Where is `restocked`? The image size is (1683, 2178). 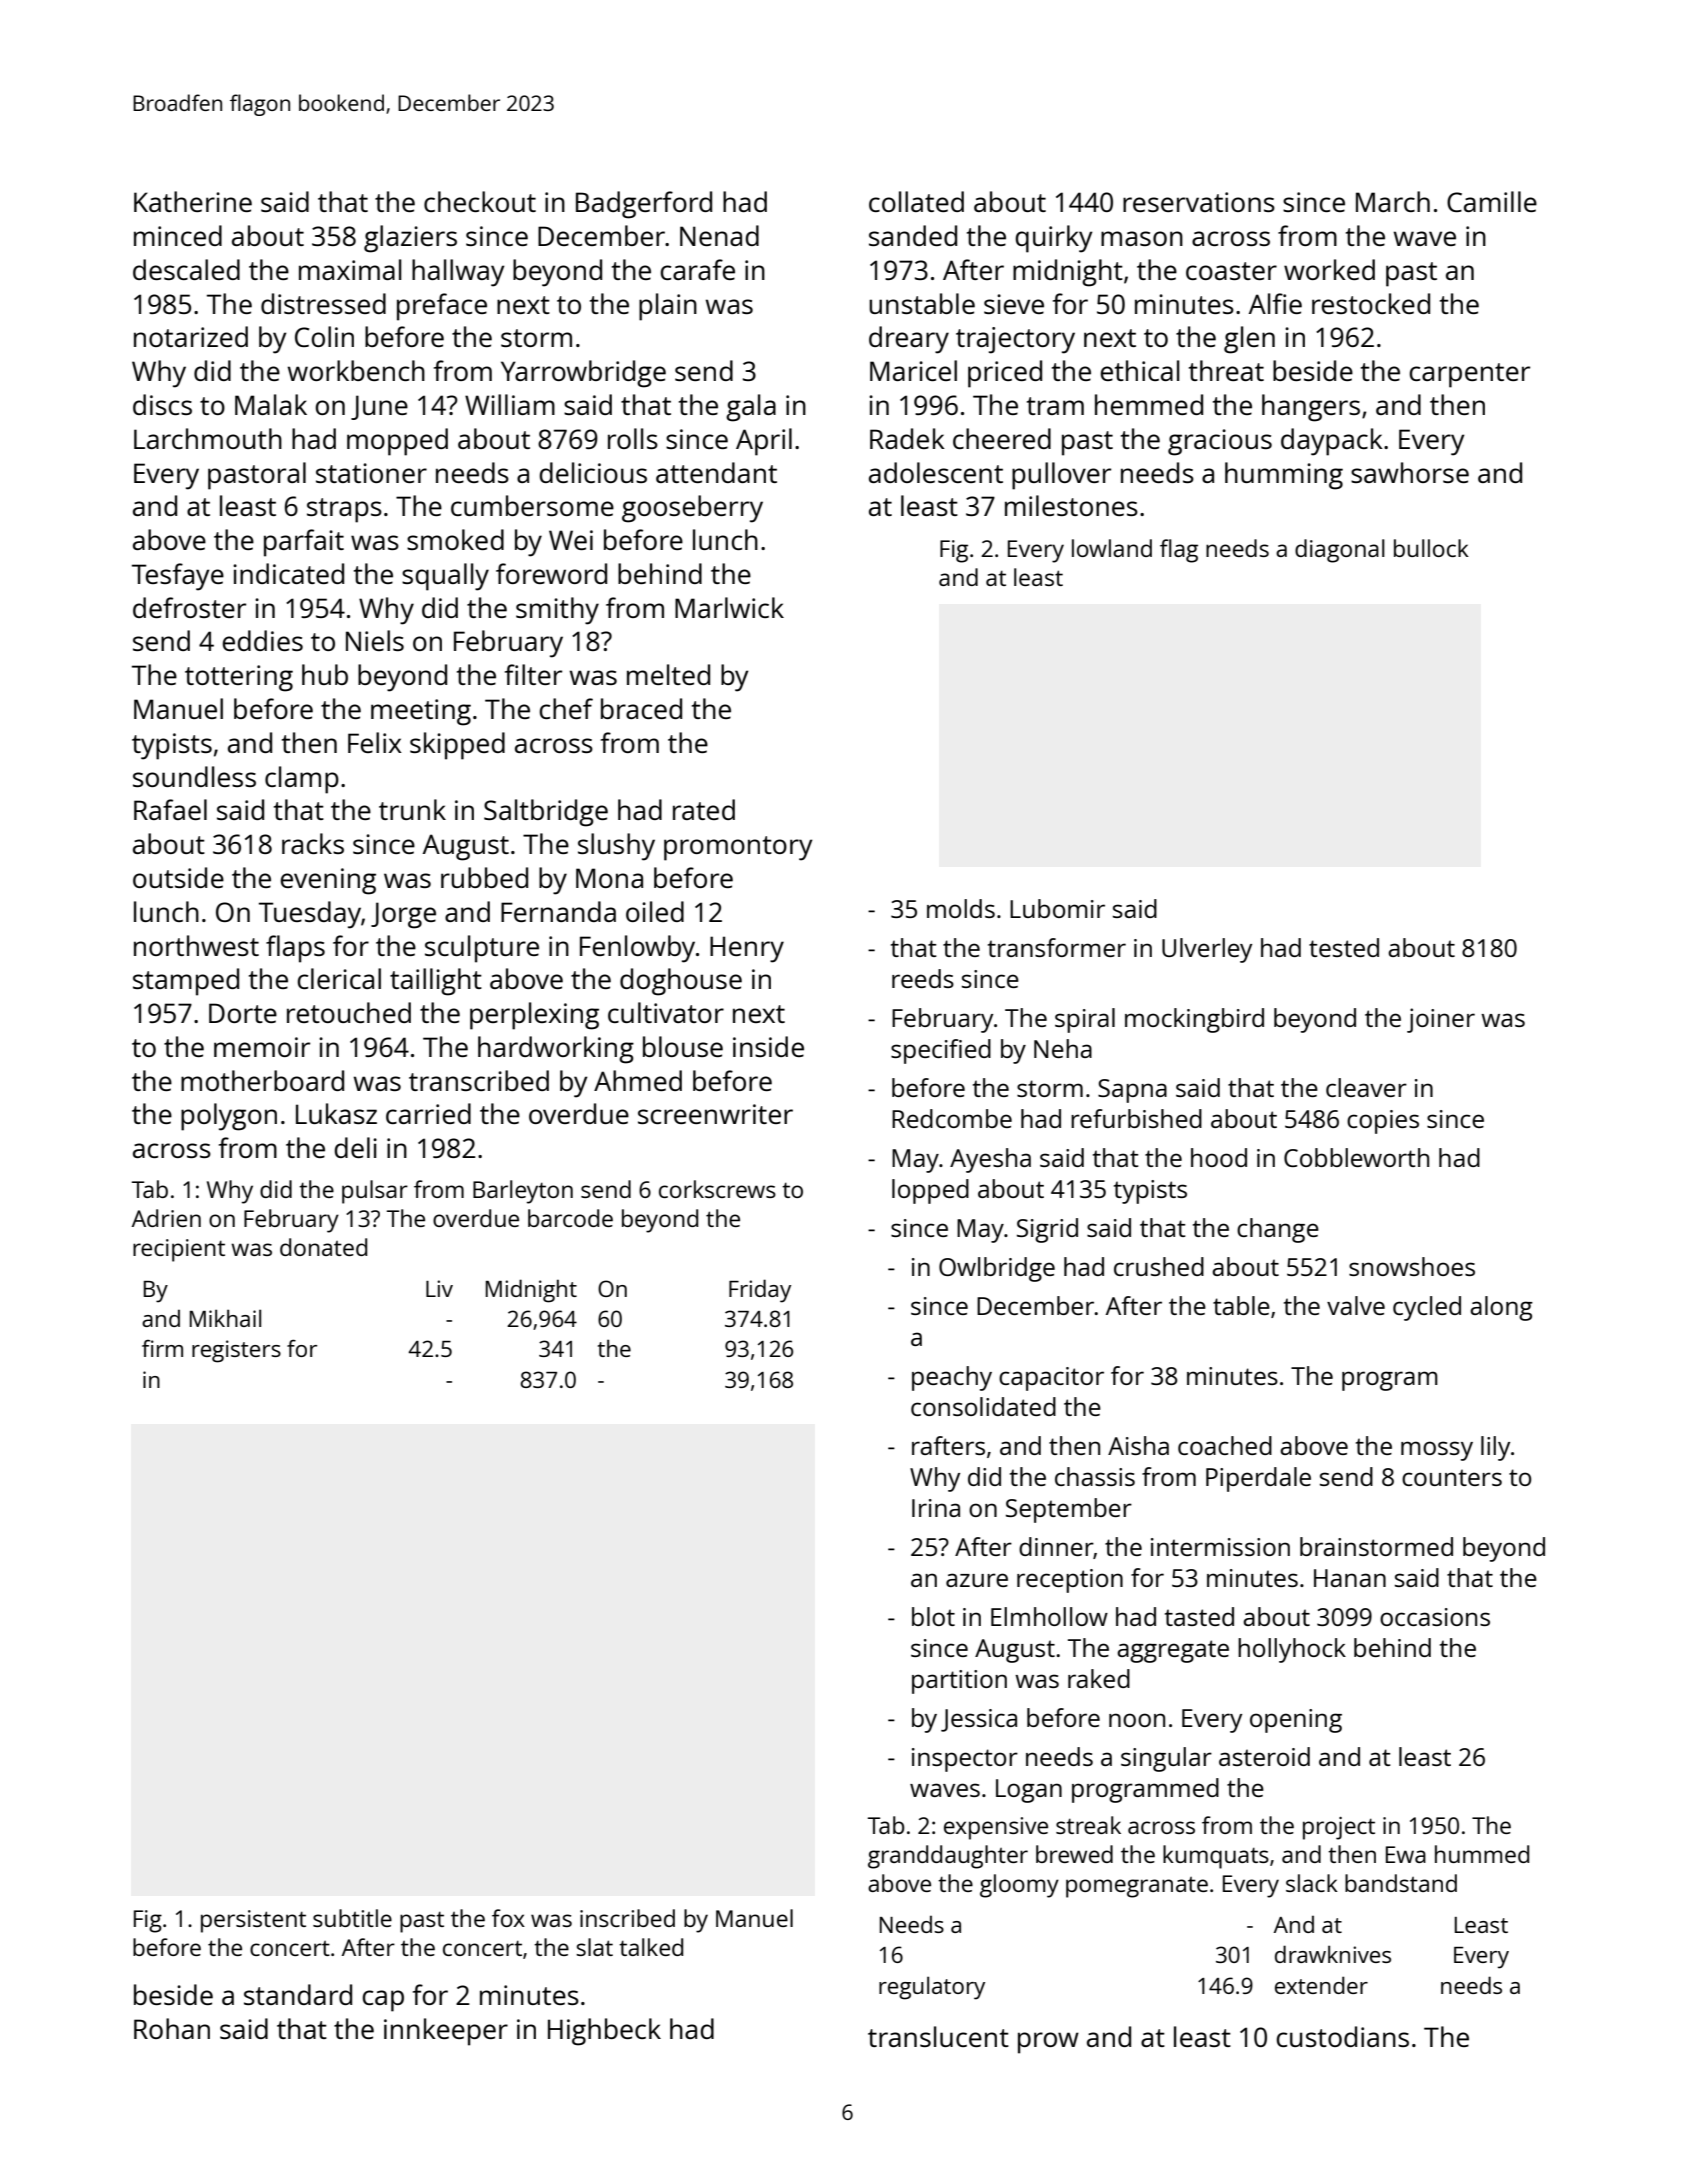
restocked is located at coordinates (1371, 303).
